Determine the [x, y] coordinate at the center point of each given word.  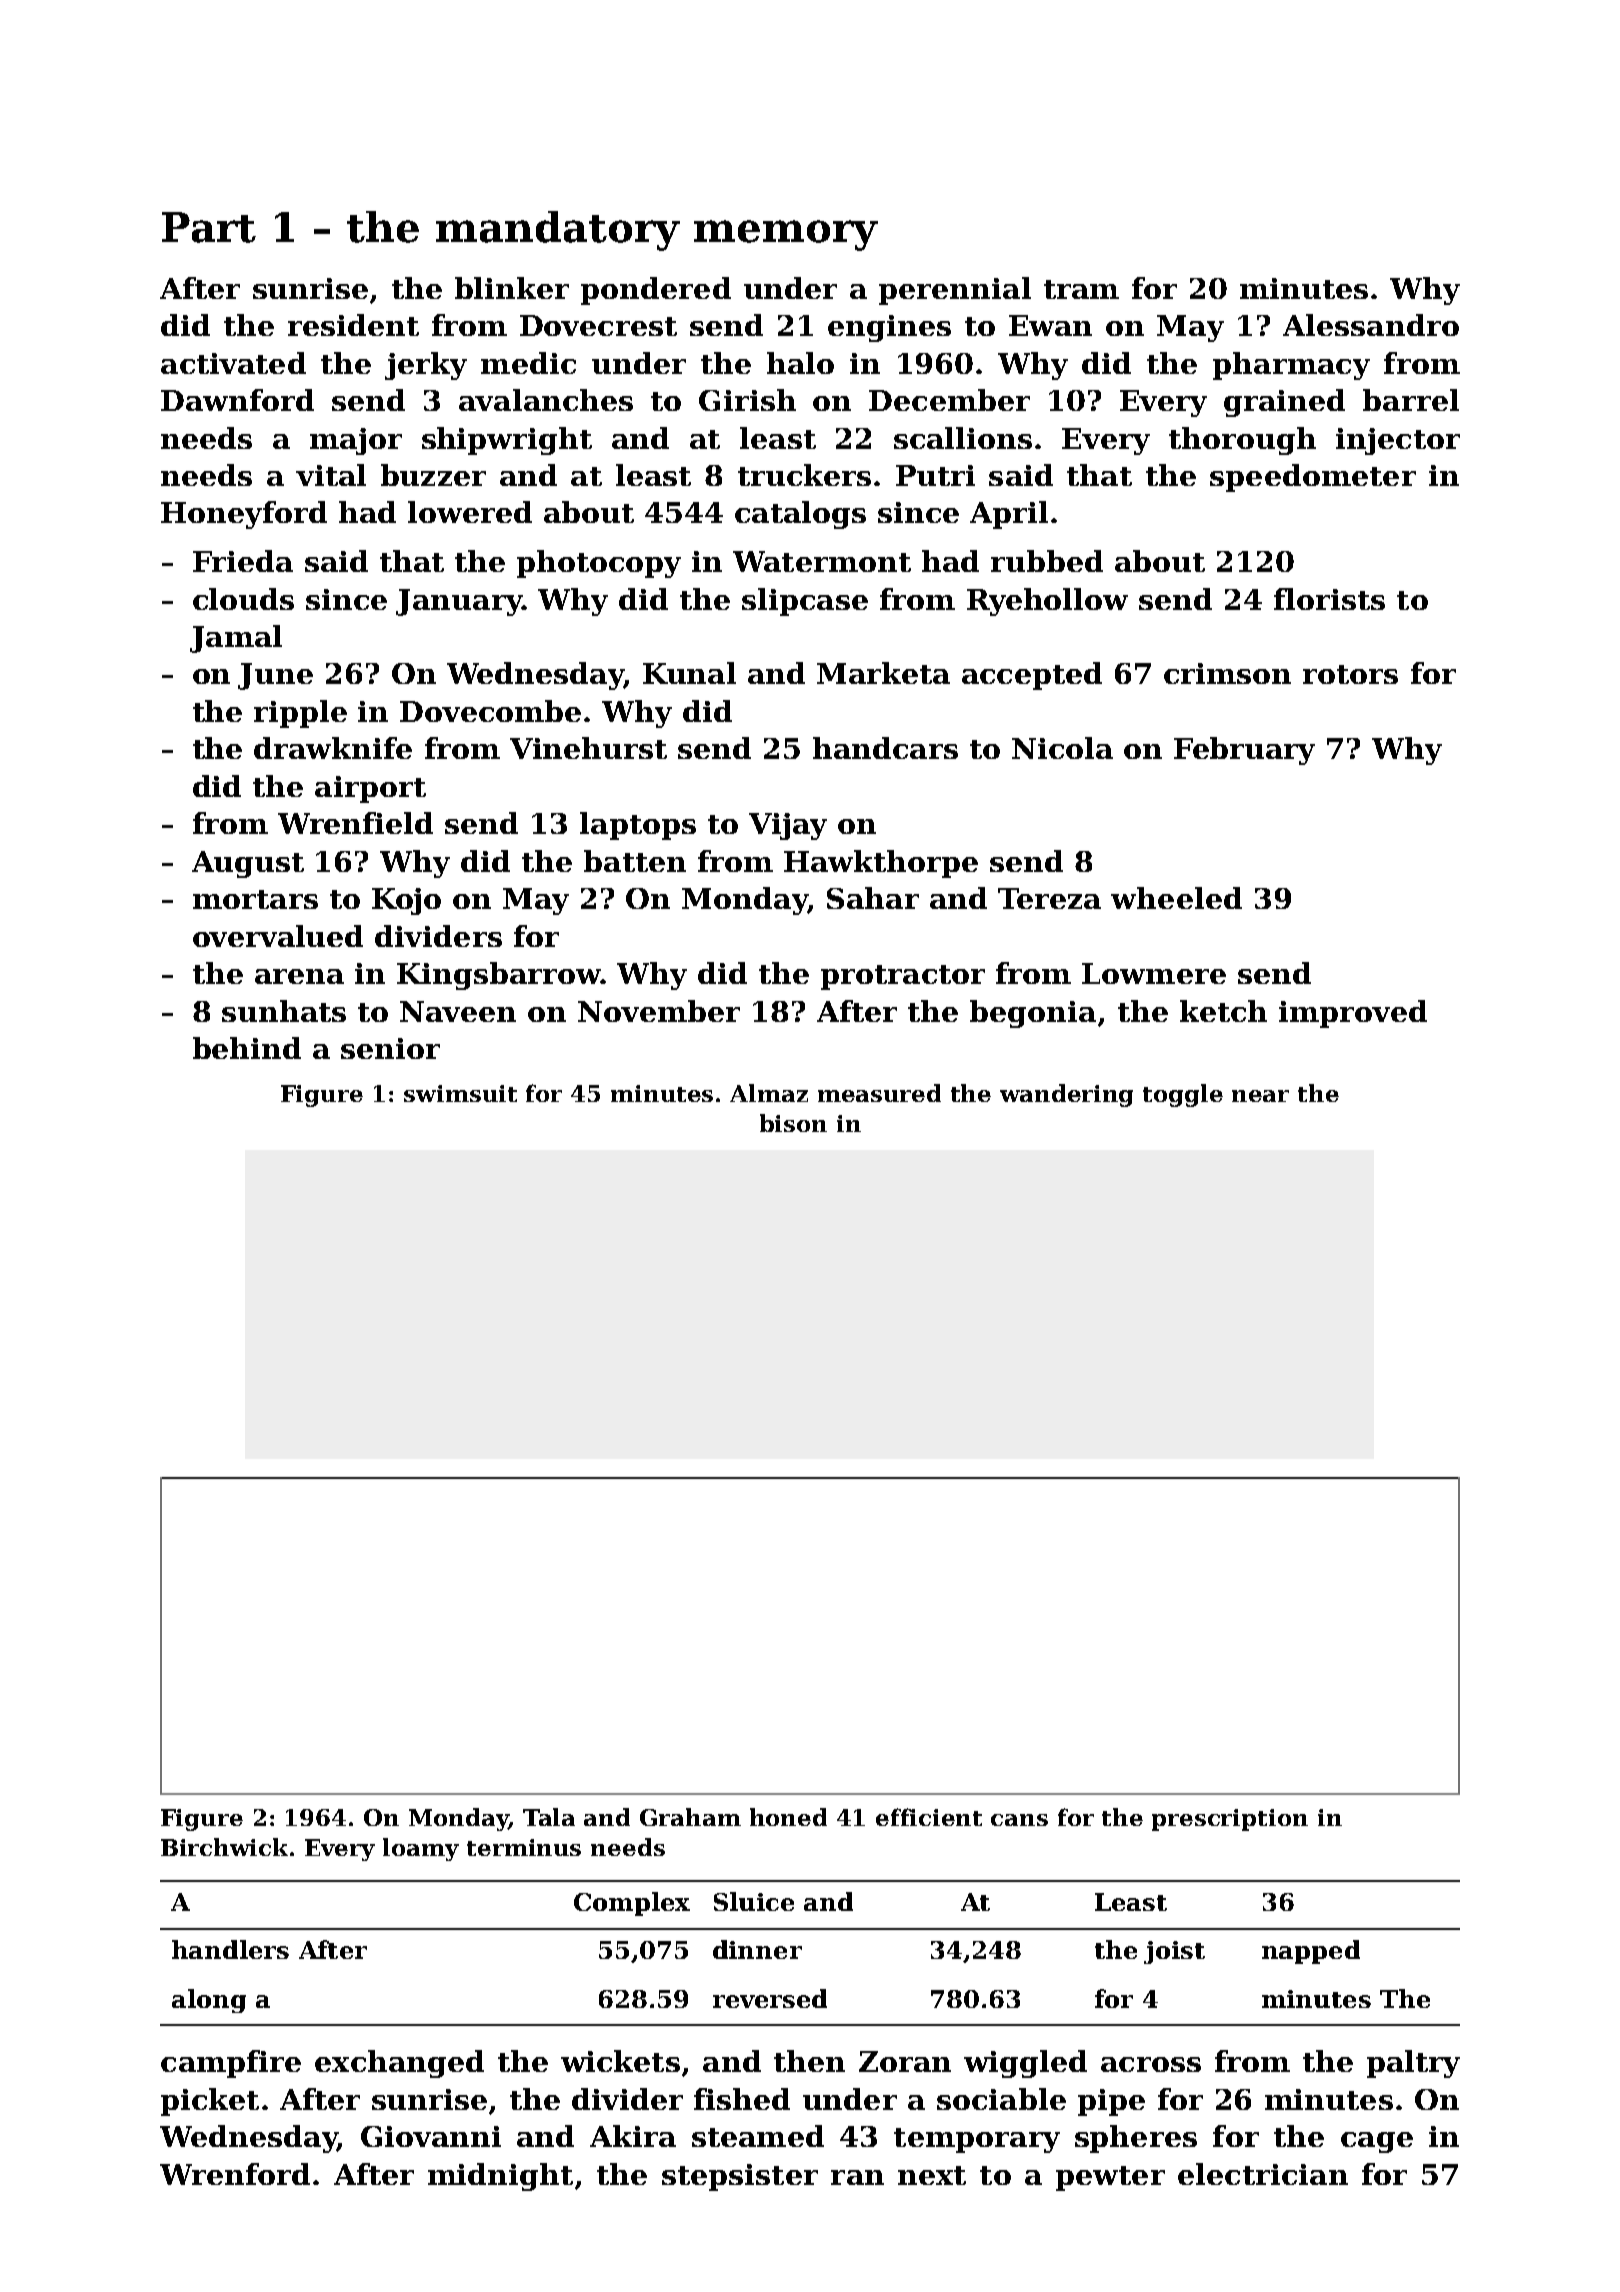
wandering [1066, 1095]
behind [247, 1048]
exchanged [399, 2064]
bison [793, 1123]
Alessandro [1371, 325]
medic [528, 363]
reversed [770, 1998]
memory [786, 235]
